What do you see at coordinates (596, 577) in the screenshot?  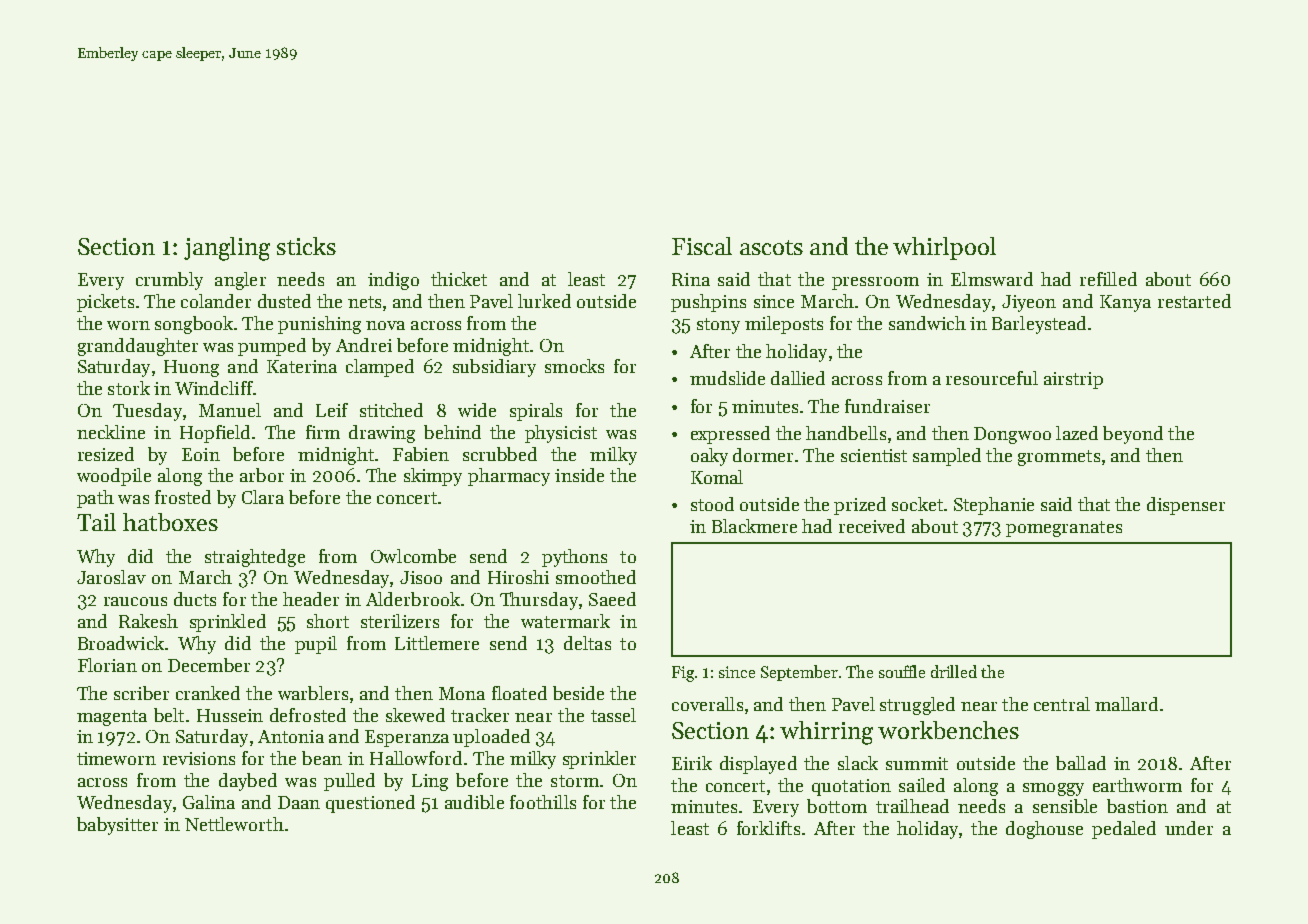 I see `smoothed` at bounding box center [596, 577].
